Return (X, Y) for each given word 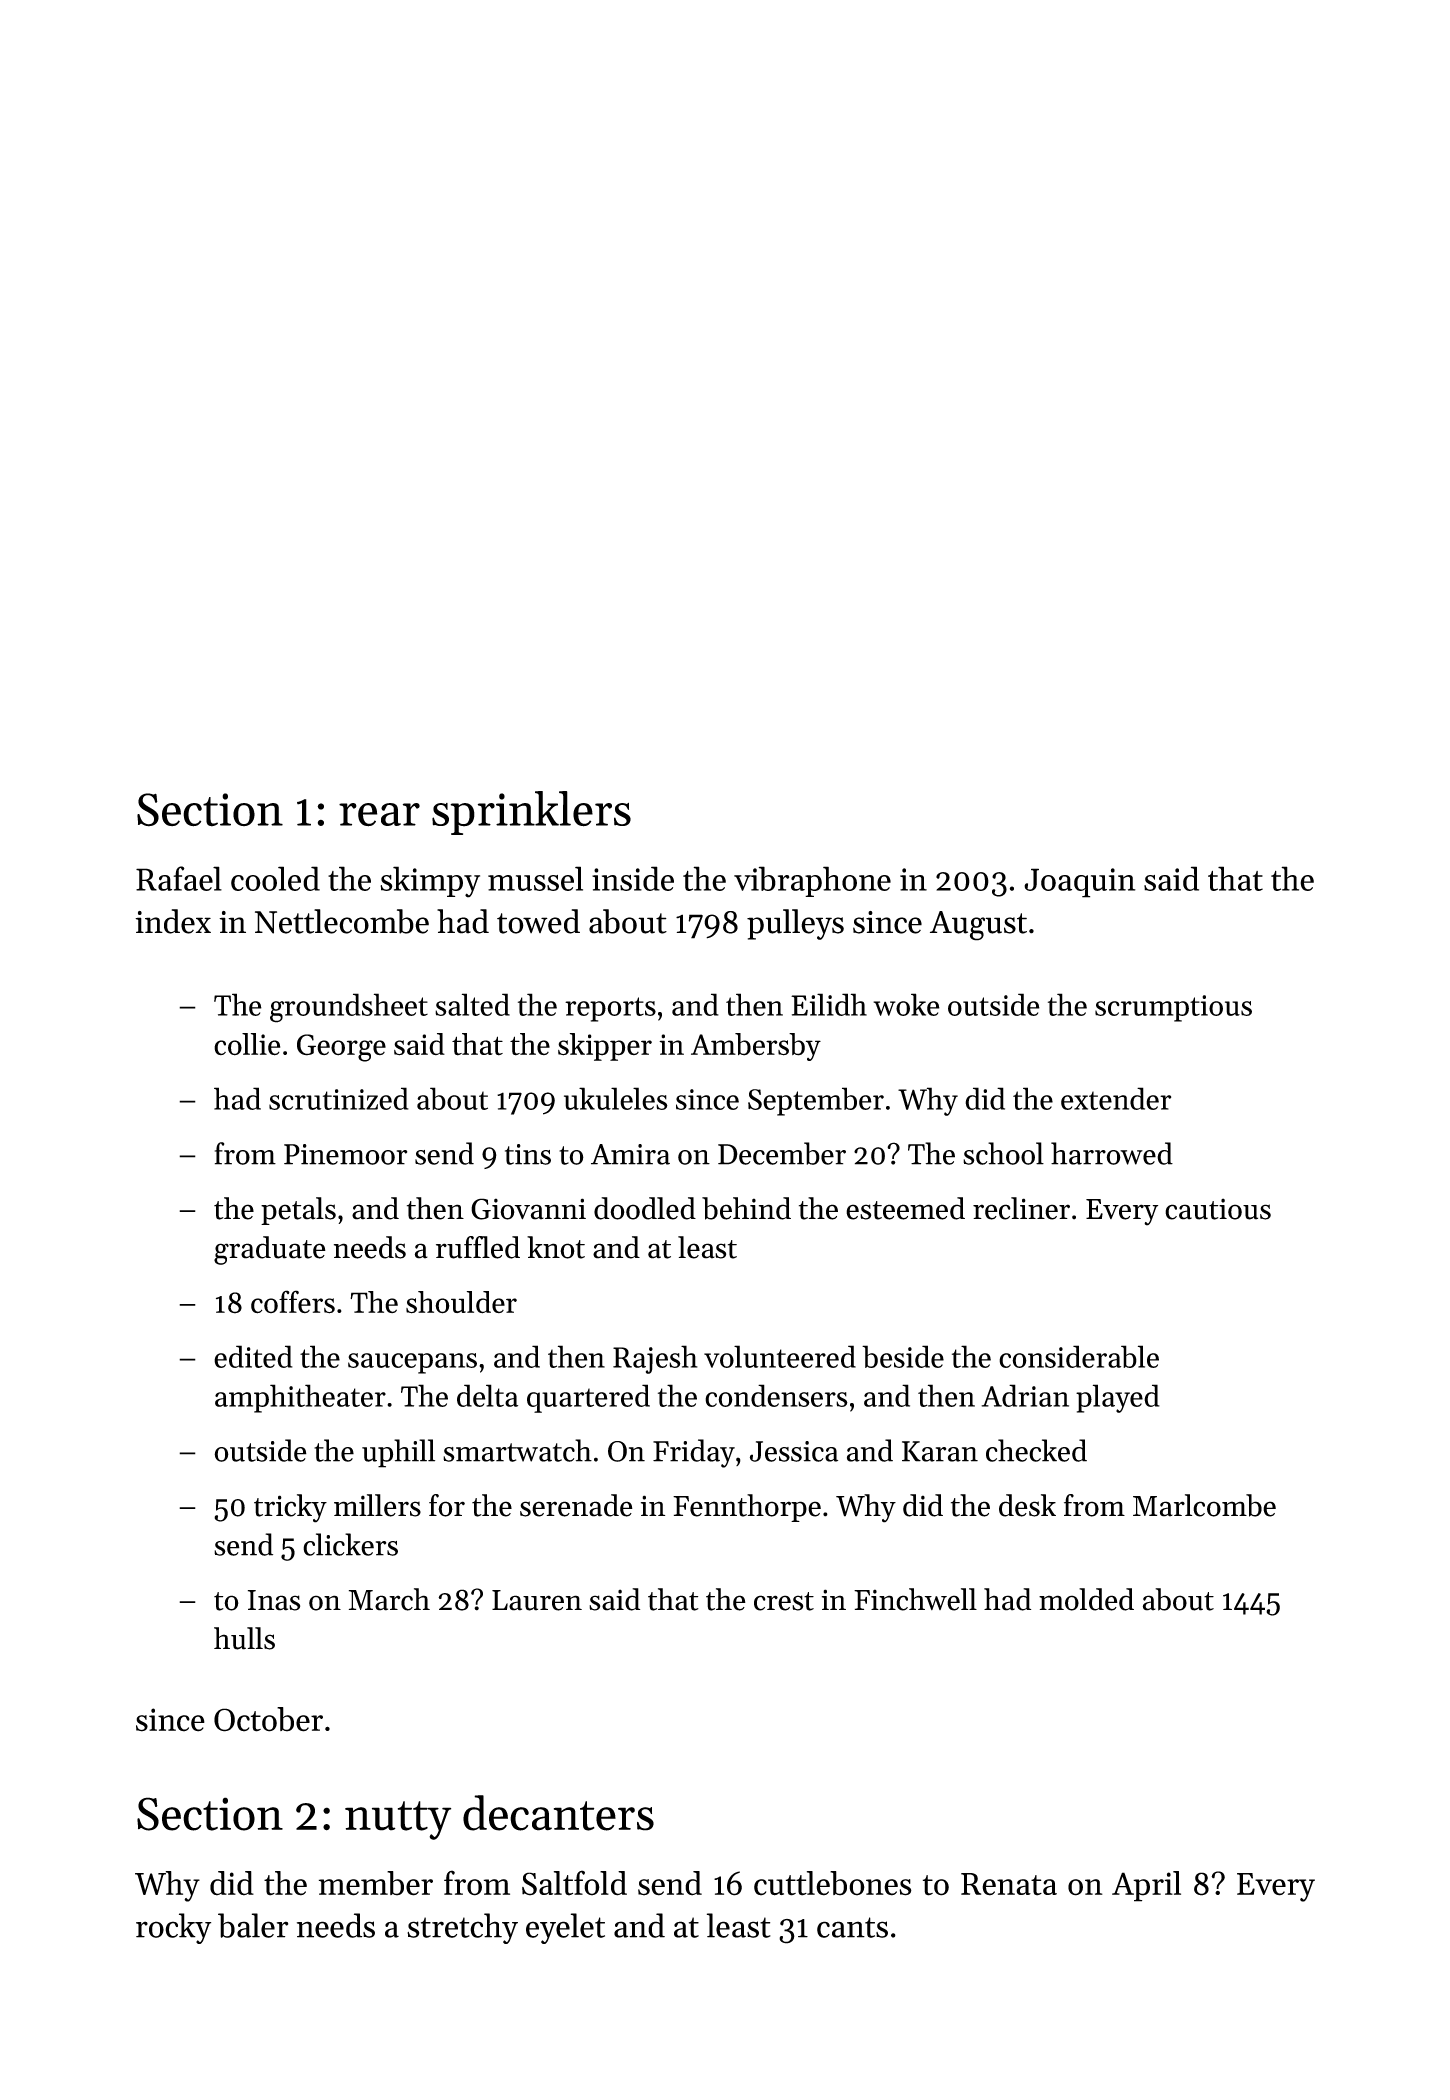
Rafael (179, 878)
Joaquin (1080, 883)
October (268, 1719)
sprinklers (531, 813)
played (1118, 1398)
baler (253, 1925)
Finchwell (915, 1599)
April (1146, 1886)
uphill (398, 1453)
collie (247, 1044)
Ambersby (756, 1047)
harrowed (1112, 1153)
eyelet (565, 1928)
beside (903, 1356)
